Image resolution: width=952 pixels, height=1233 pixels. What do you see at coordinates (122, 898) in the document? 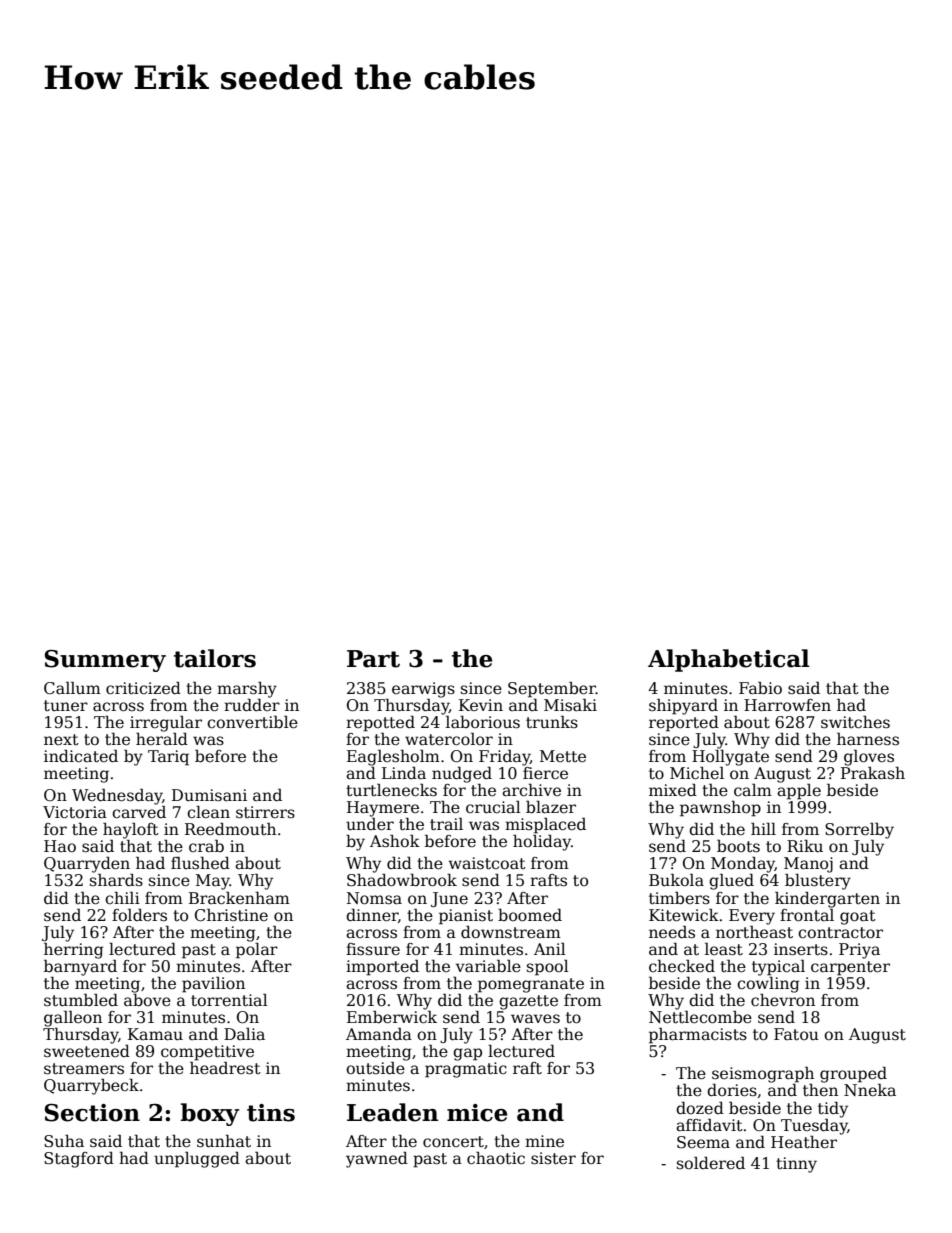
I see `chili` at bounding box center [122, 898].
